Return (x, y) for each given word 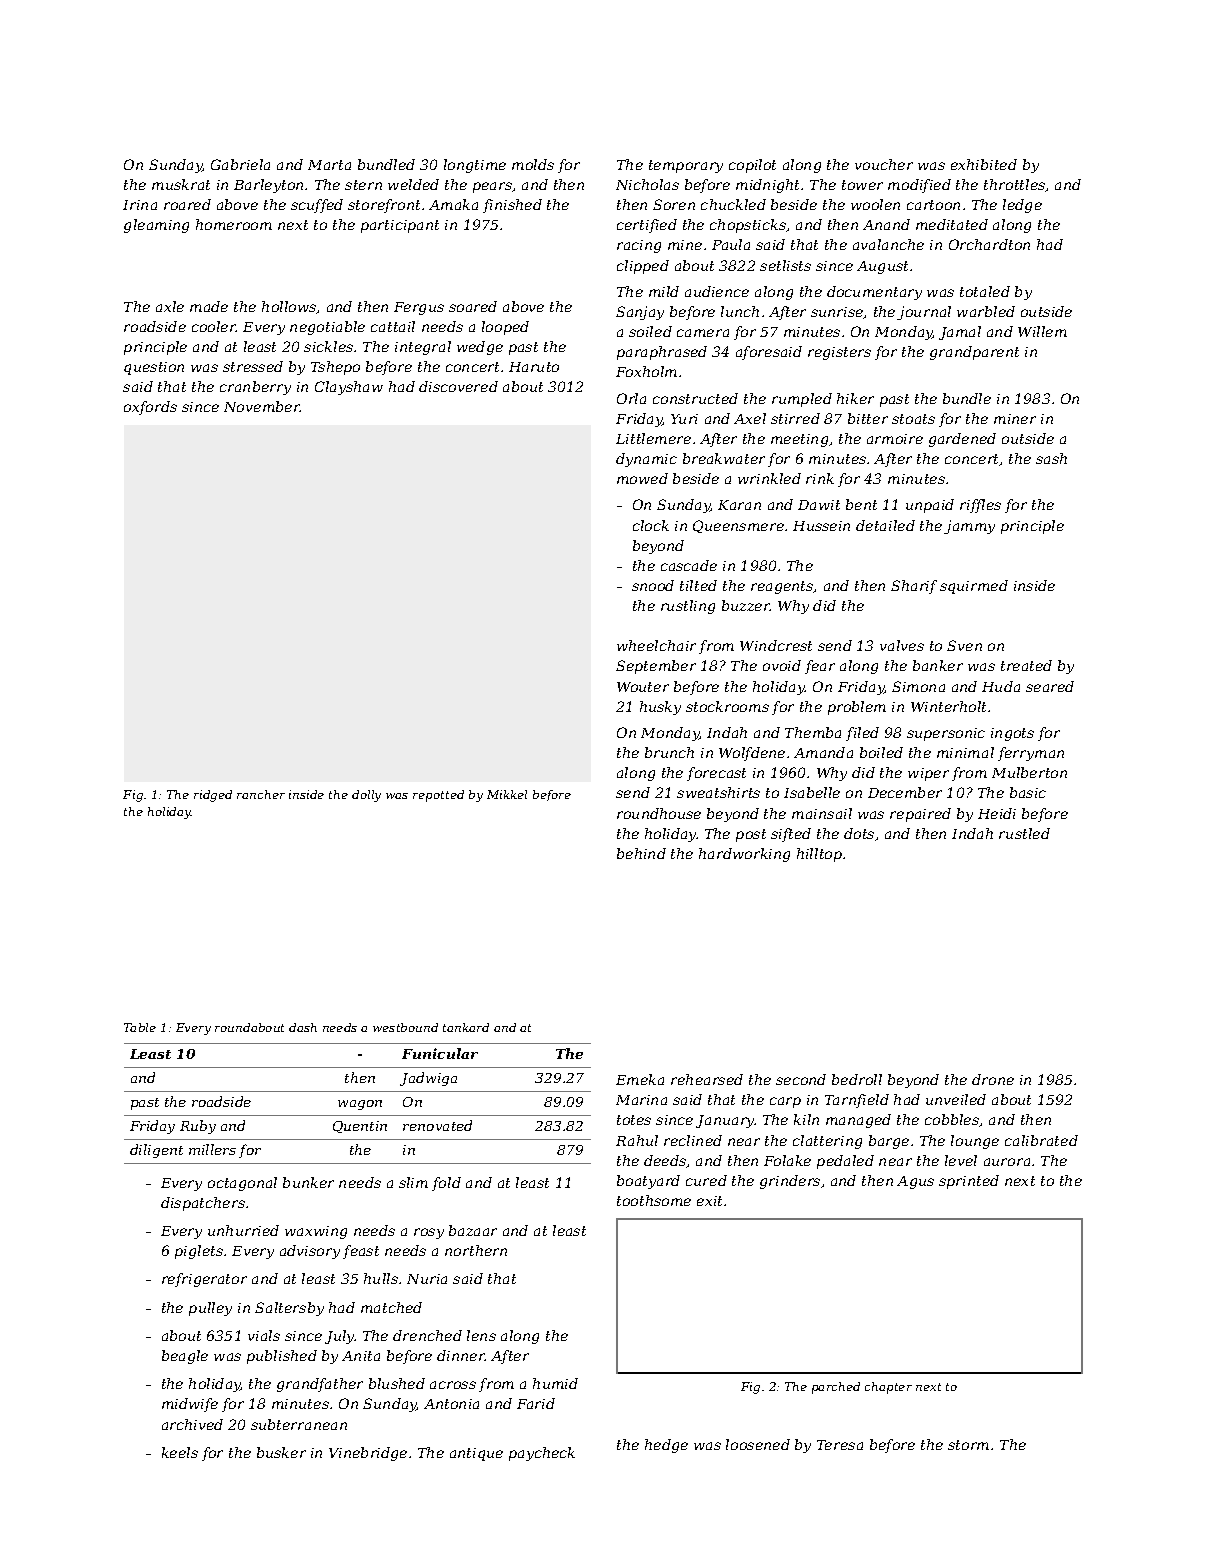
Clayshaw (349, 388)
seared (1050, 686)
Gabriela (240, 164)
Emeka (640, 1079)
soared (473, 306)
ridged (213, 796)
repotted (438, 796)
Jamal (960, 333)
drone (993, 1079)
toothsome (654, 1200)
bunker (308, 1182)
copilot (752, 166)
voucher (884, 164)
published (282, 1357)
